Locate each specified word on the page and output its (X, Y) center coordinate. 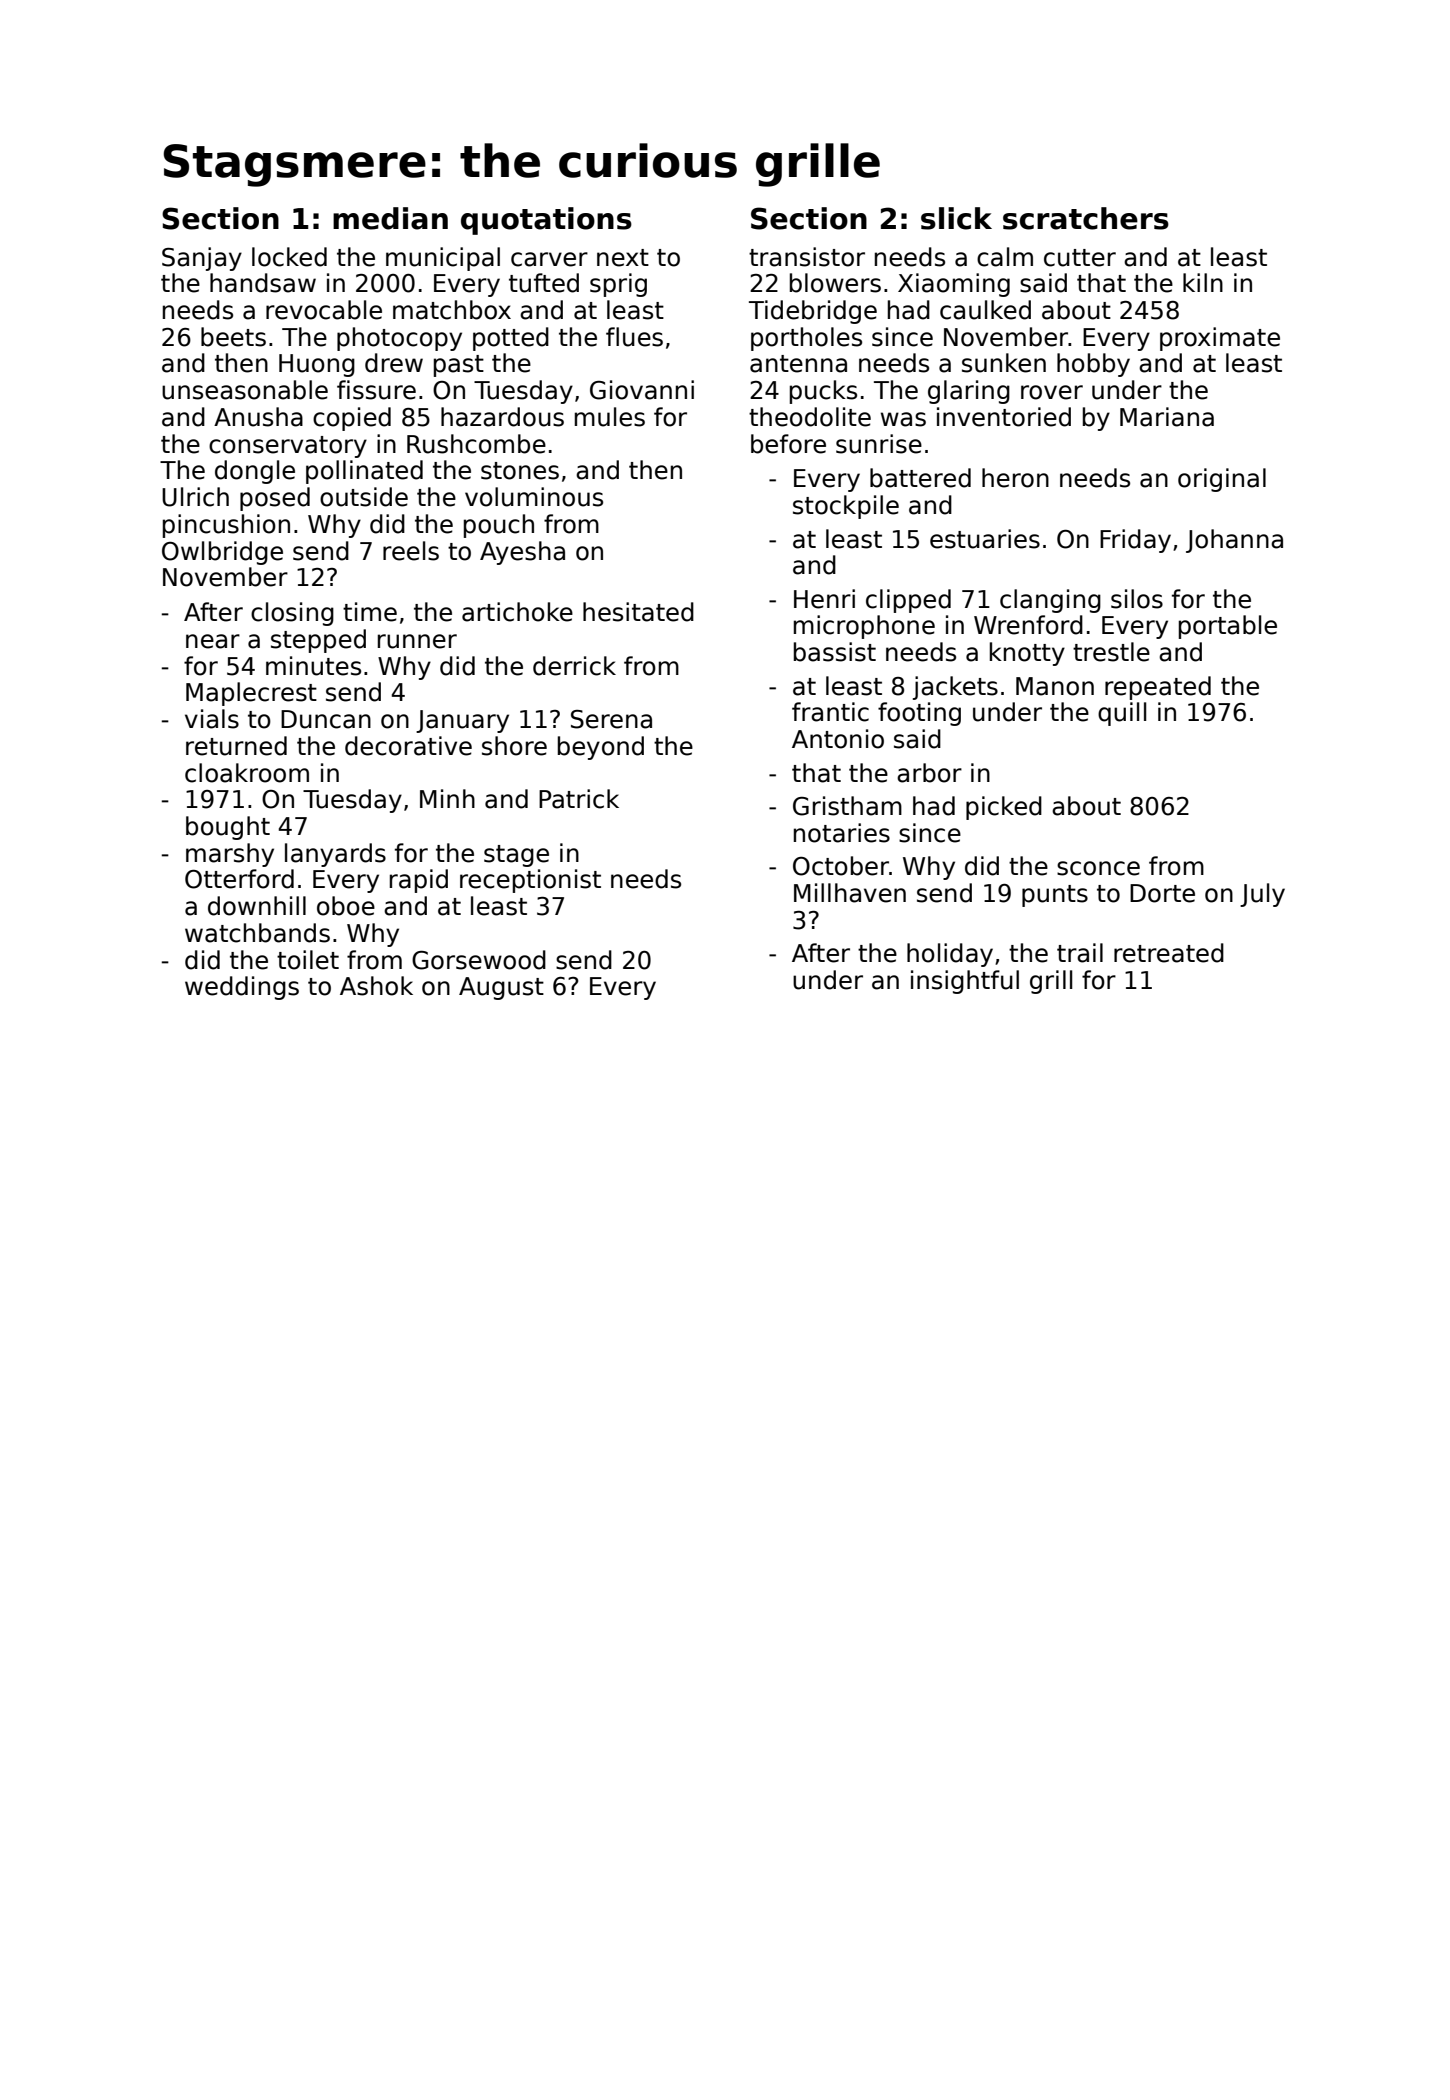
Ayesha (522, 553)
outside (364, 497)
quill (1122, 714)
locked (289, 257)
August (501, 988)
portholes (806, 339)
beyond (601, 748)
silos (1137, 599)
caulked (985, 310)
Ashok (376, 986)
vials (212, 719)
